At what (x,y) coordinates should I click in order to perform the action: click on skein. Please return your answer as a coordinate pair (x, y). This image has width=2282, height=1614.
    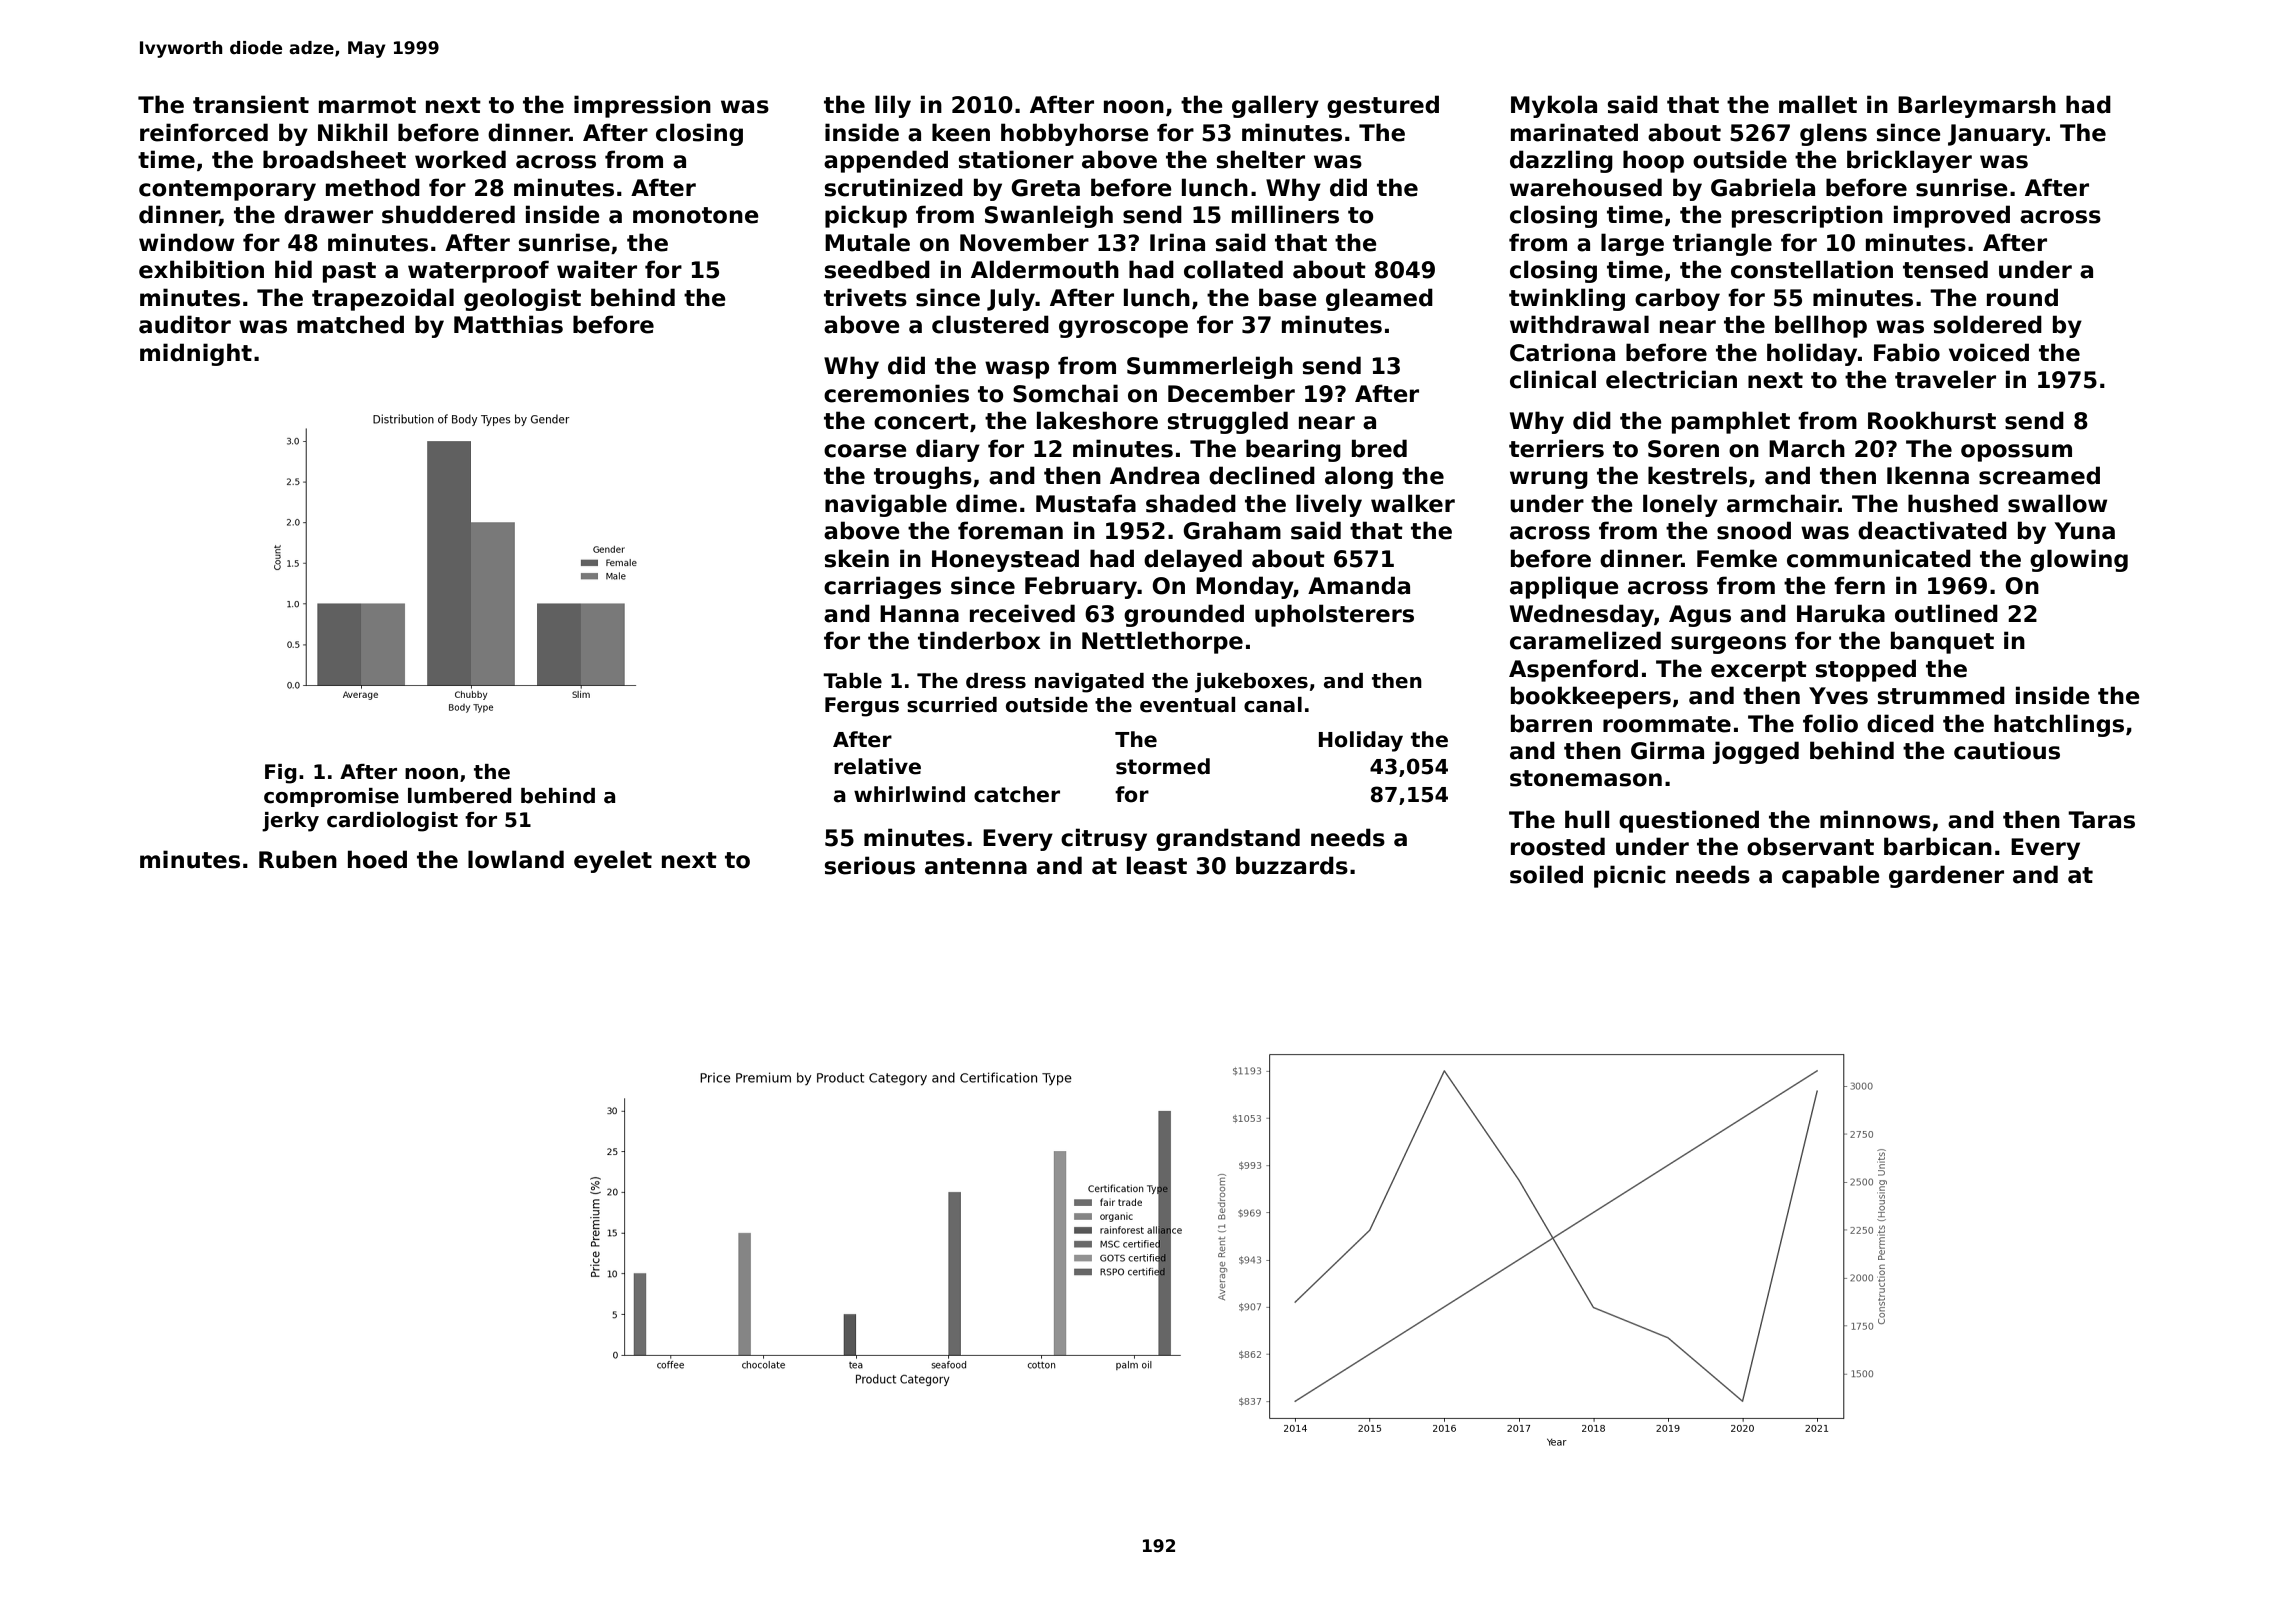
    Looking at the image, I should click on (857, 558).
